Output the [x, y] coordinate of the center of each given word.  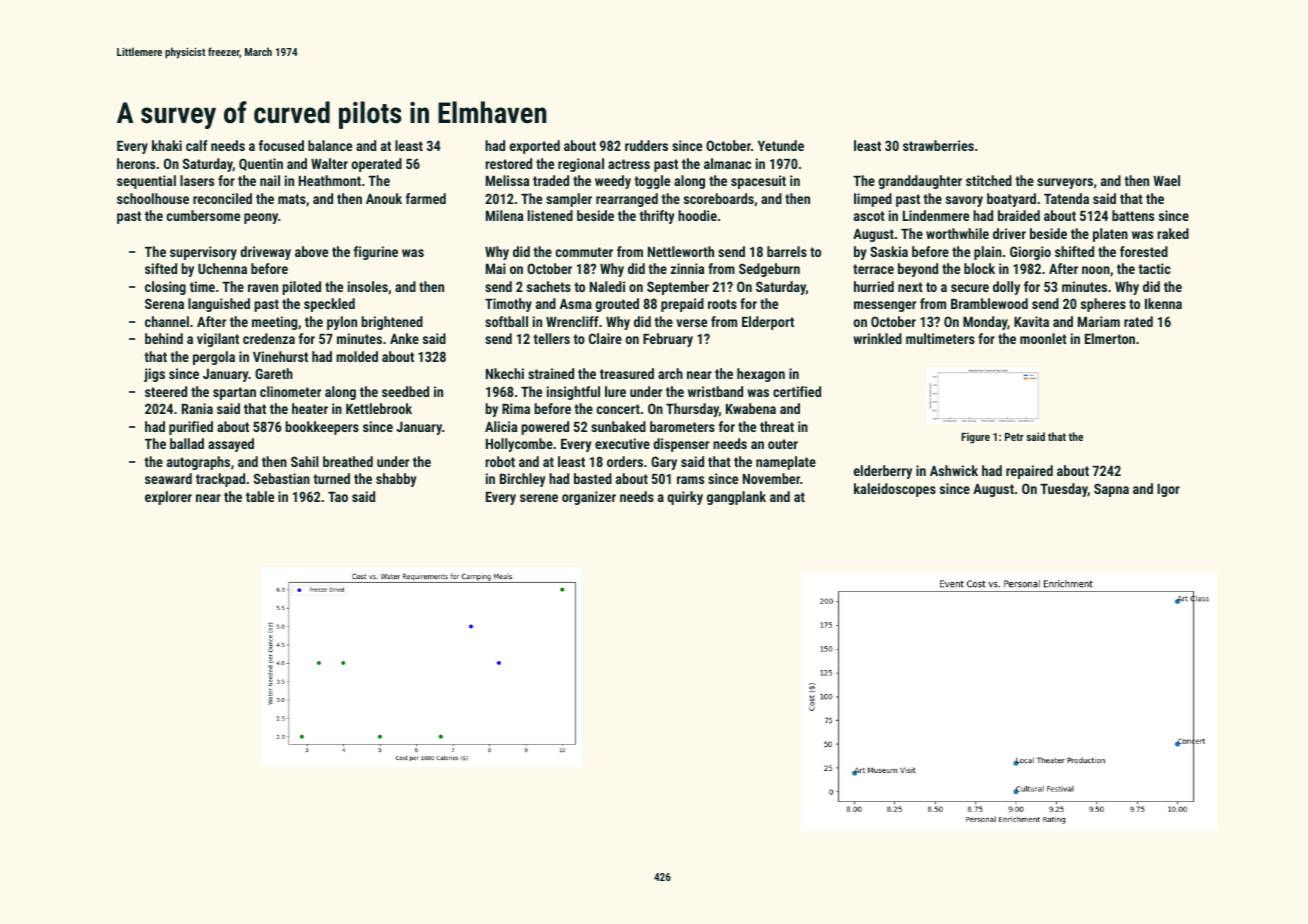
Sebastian [282, 478]
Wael [1166, 180]
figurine [376, 253]
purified [191, 428]
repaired [1029, 472]
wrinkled [877, 338]
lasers [197, 180]
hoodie [697, 215]
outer [783, 444]
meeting [275, 323]
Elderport [768, 323]
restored [508, 163]
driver [1009, 233]
